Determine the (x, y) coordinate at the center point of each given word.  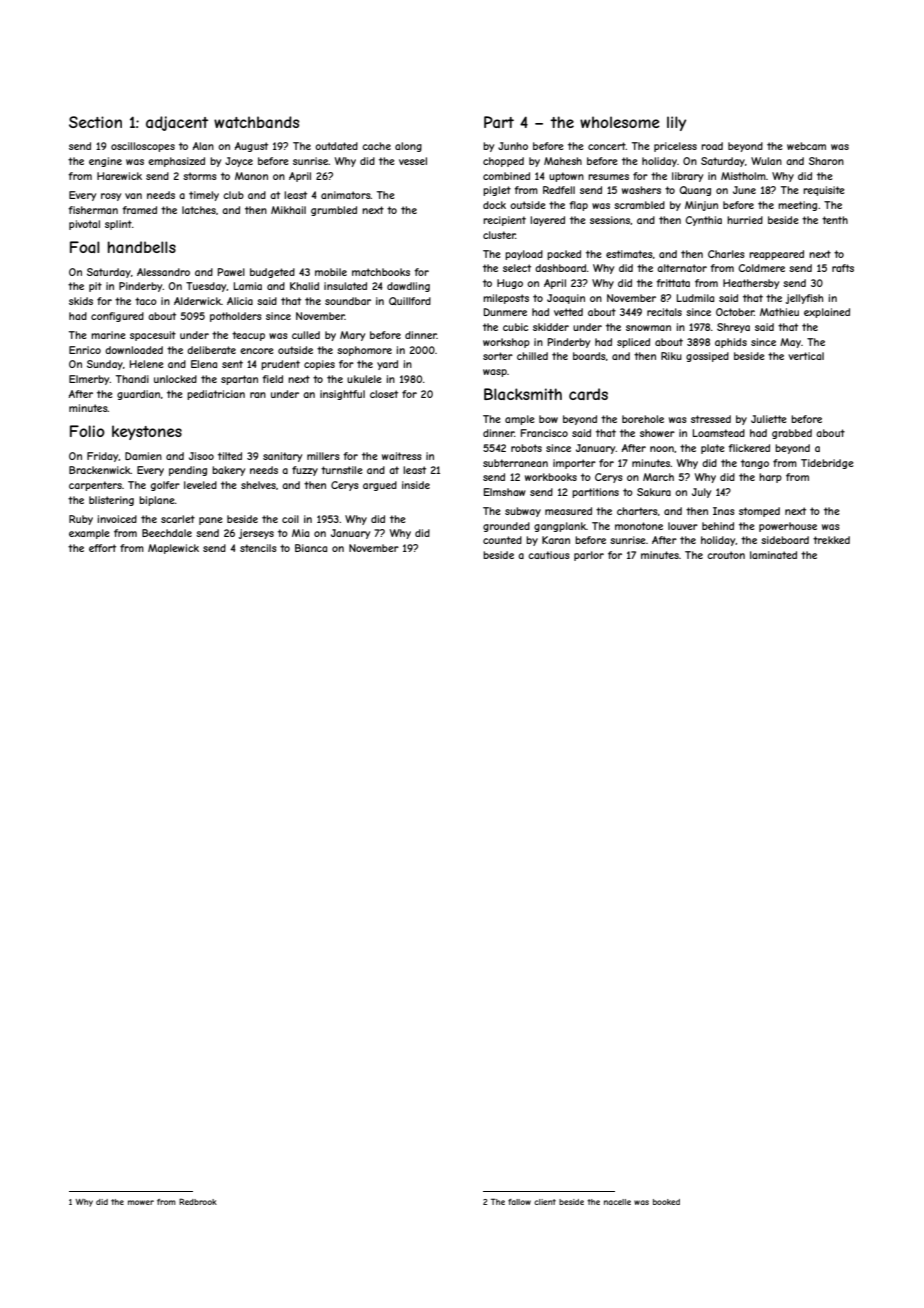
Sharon (826, 161)
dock (494, 205)
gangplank (560, 527)
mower (141, 1202)
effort (102, 548)
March (658, 477)
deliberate (211, 350)
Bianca (311, 548)
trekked (831, 540)
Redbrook (198, 1201)
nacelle (617, 1202)
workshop (506, 343)
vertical (806, 356)
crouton (726, 555)
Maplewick (173, 549)
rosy (111, 197)
